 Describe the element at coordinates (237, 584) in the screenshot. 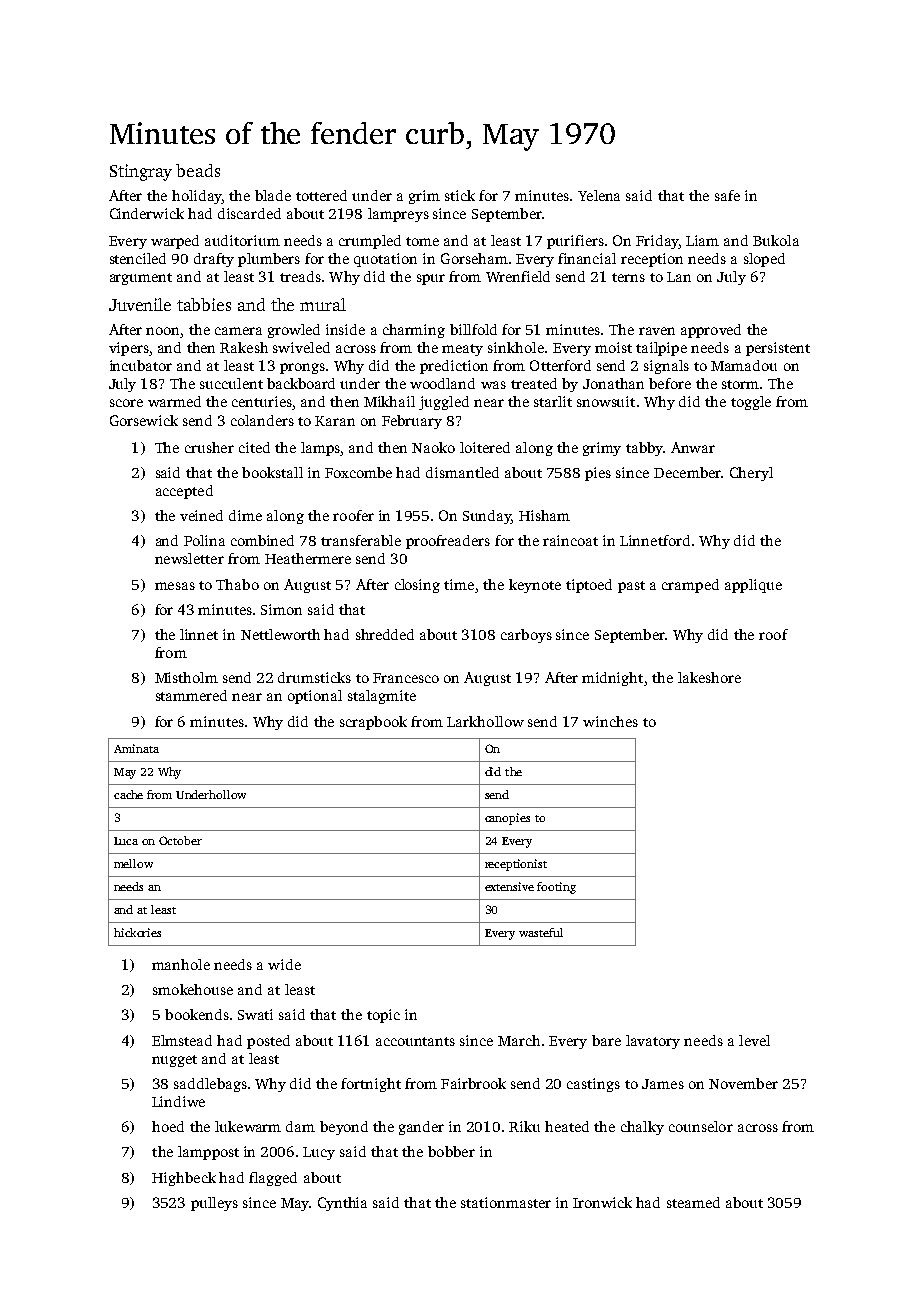

I see `Thabo` at that location.
